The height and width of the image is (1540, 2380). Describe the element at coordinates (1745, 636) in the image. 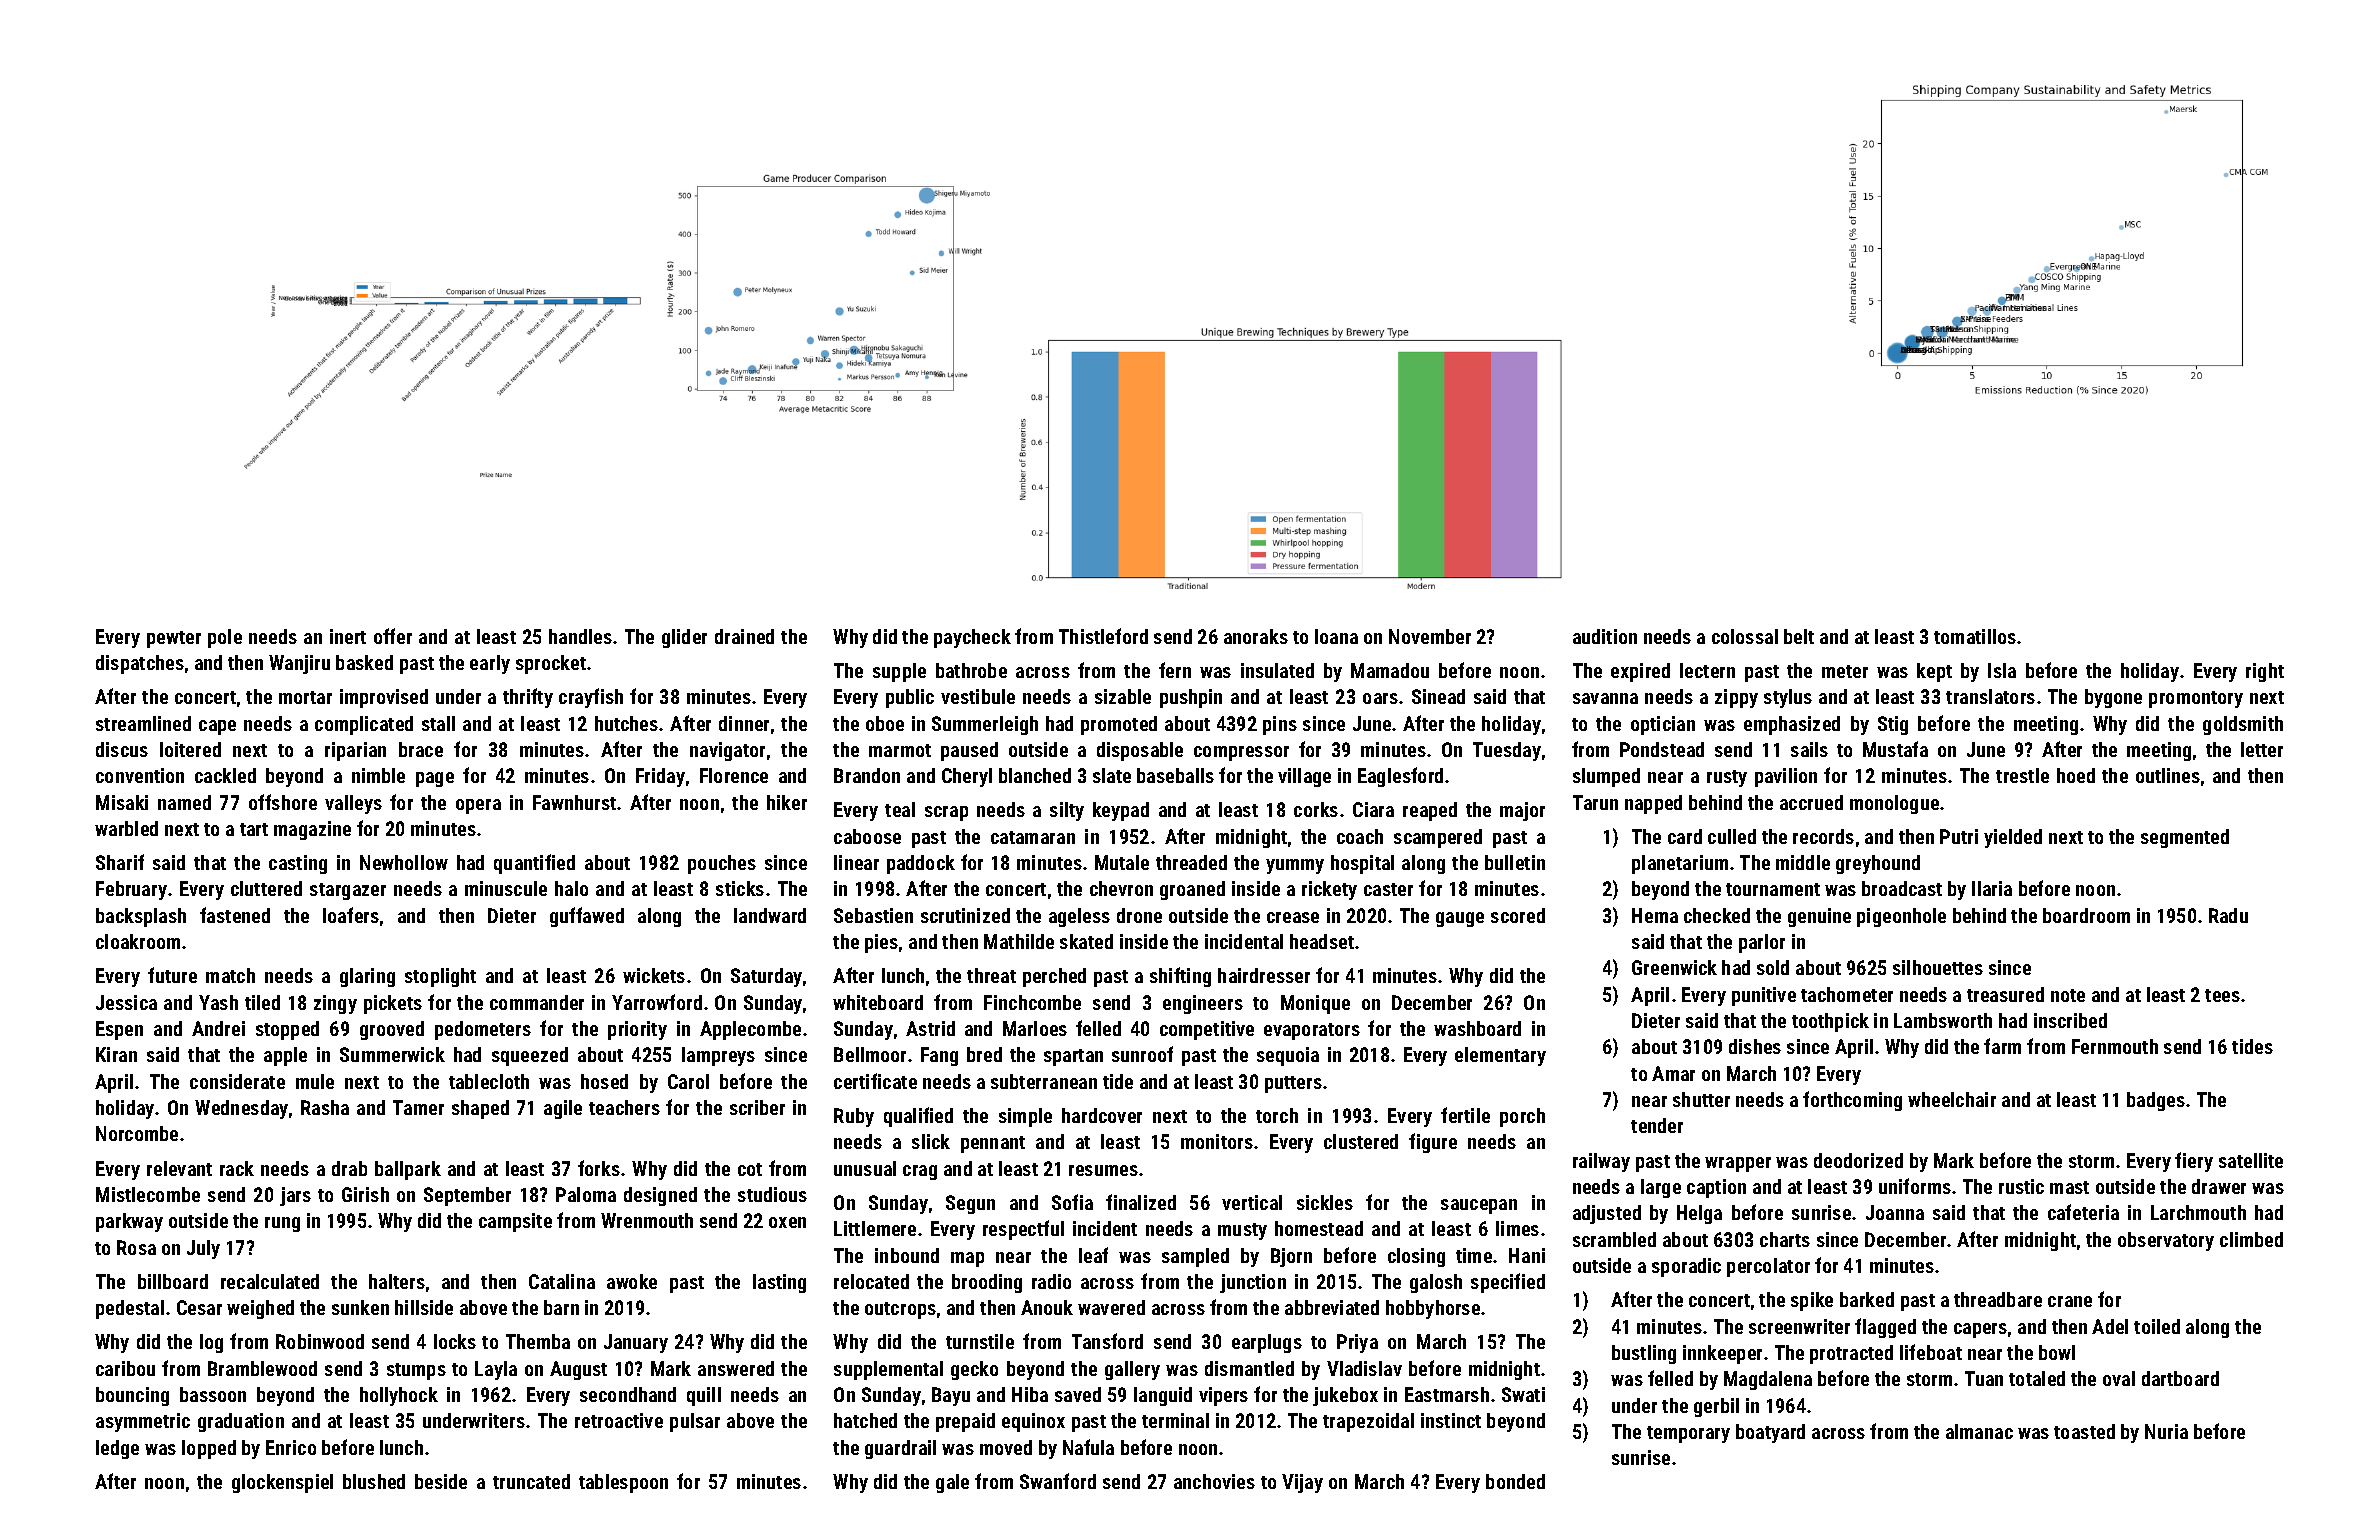

I see `colossal` at that location.
